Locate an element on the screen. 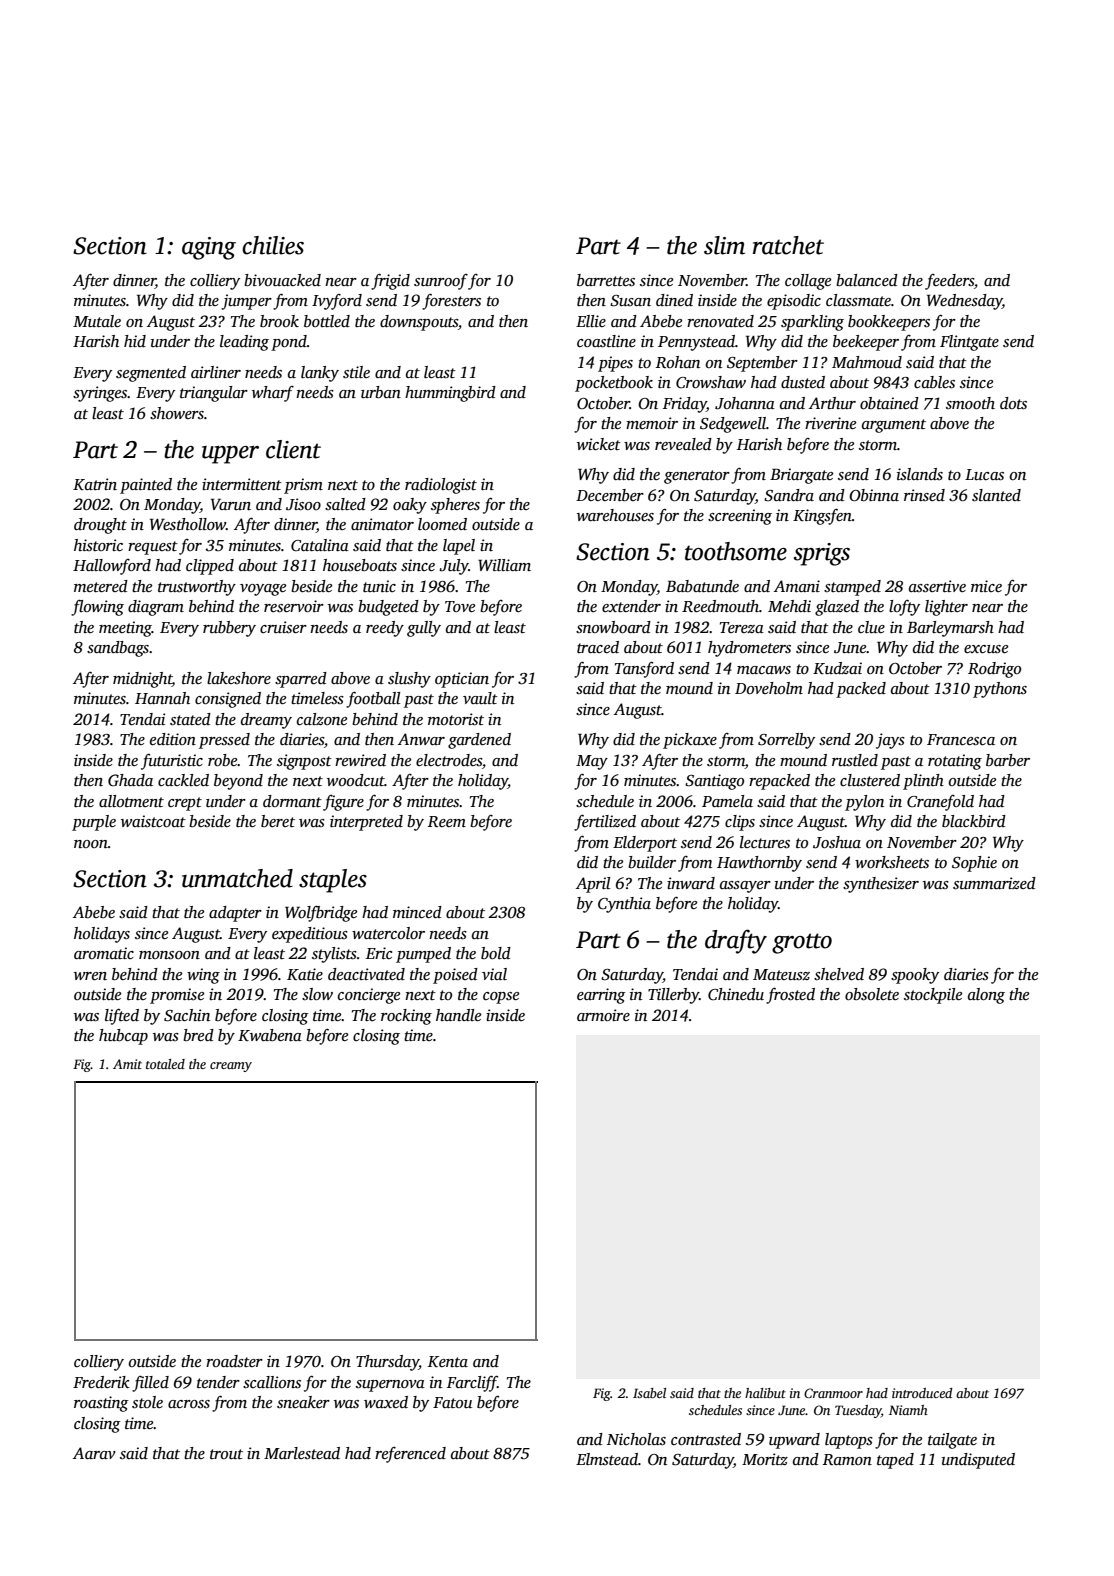 The width and height of the screenshot is (1114, 1576). upper is located at coordinates (230, 455).
